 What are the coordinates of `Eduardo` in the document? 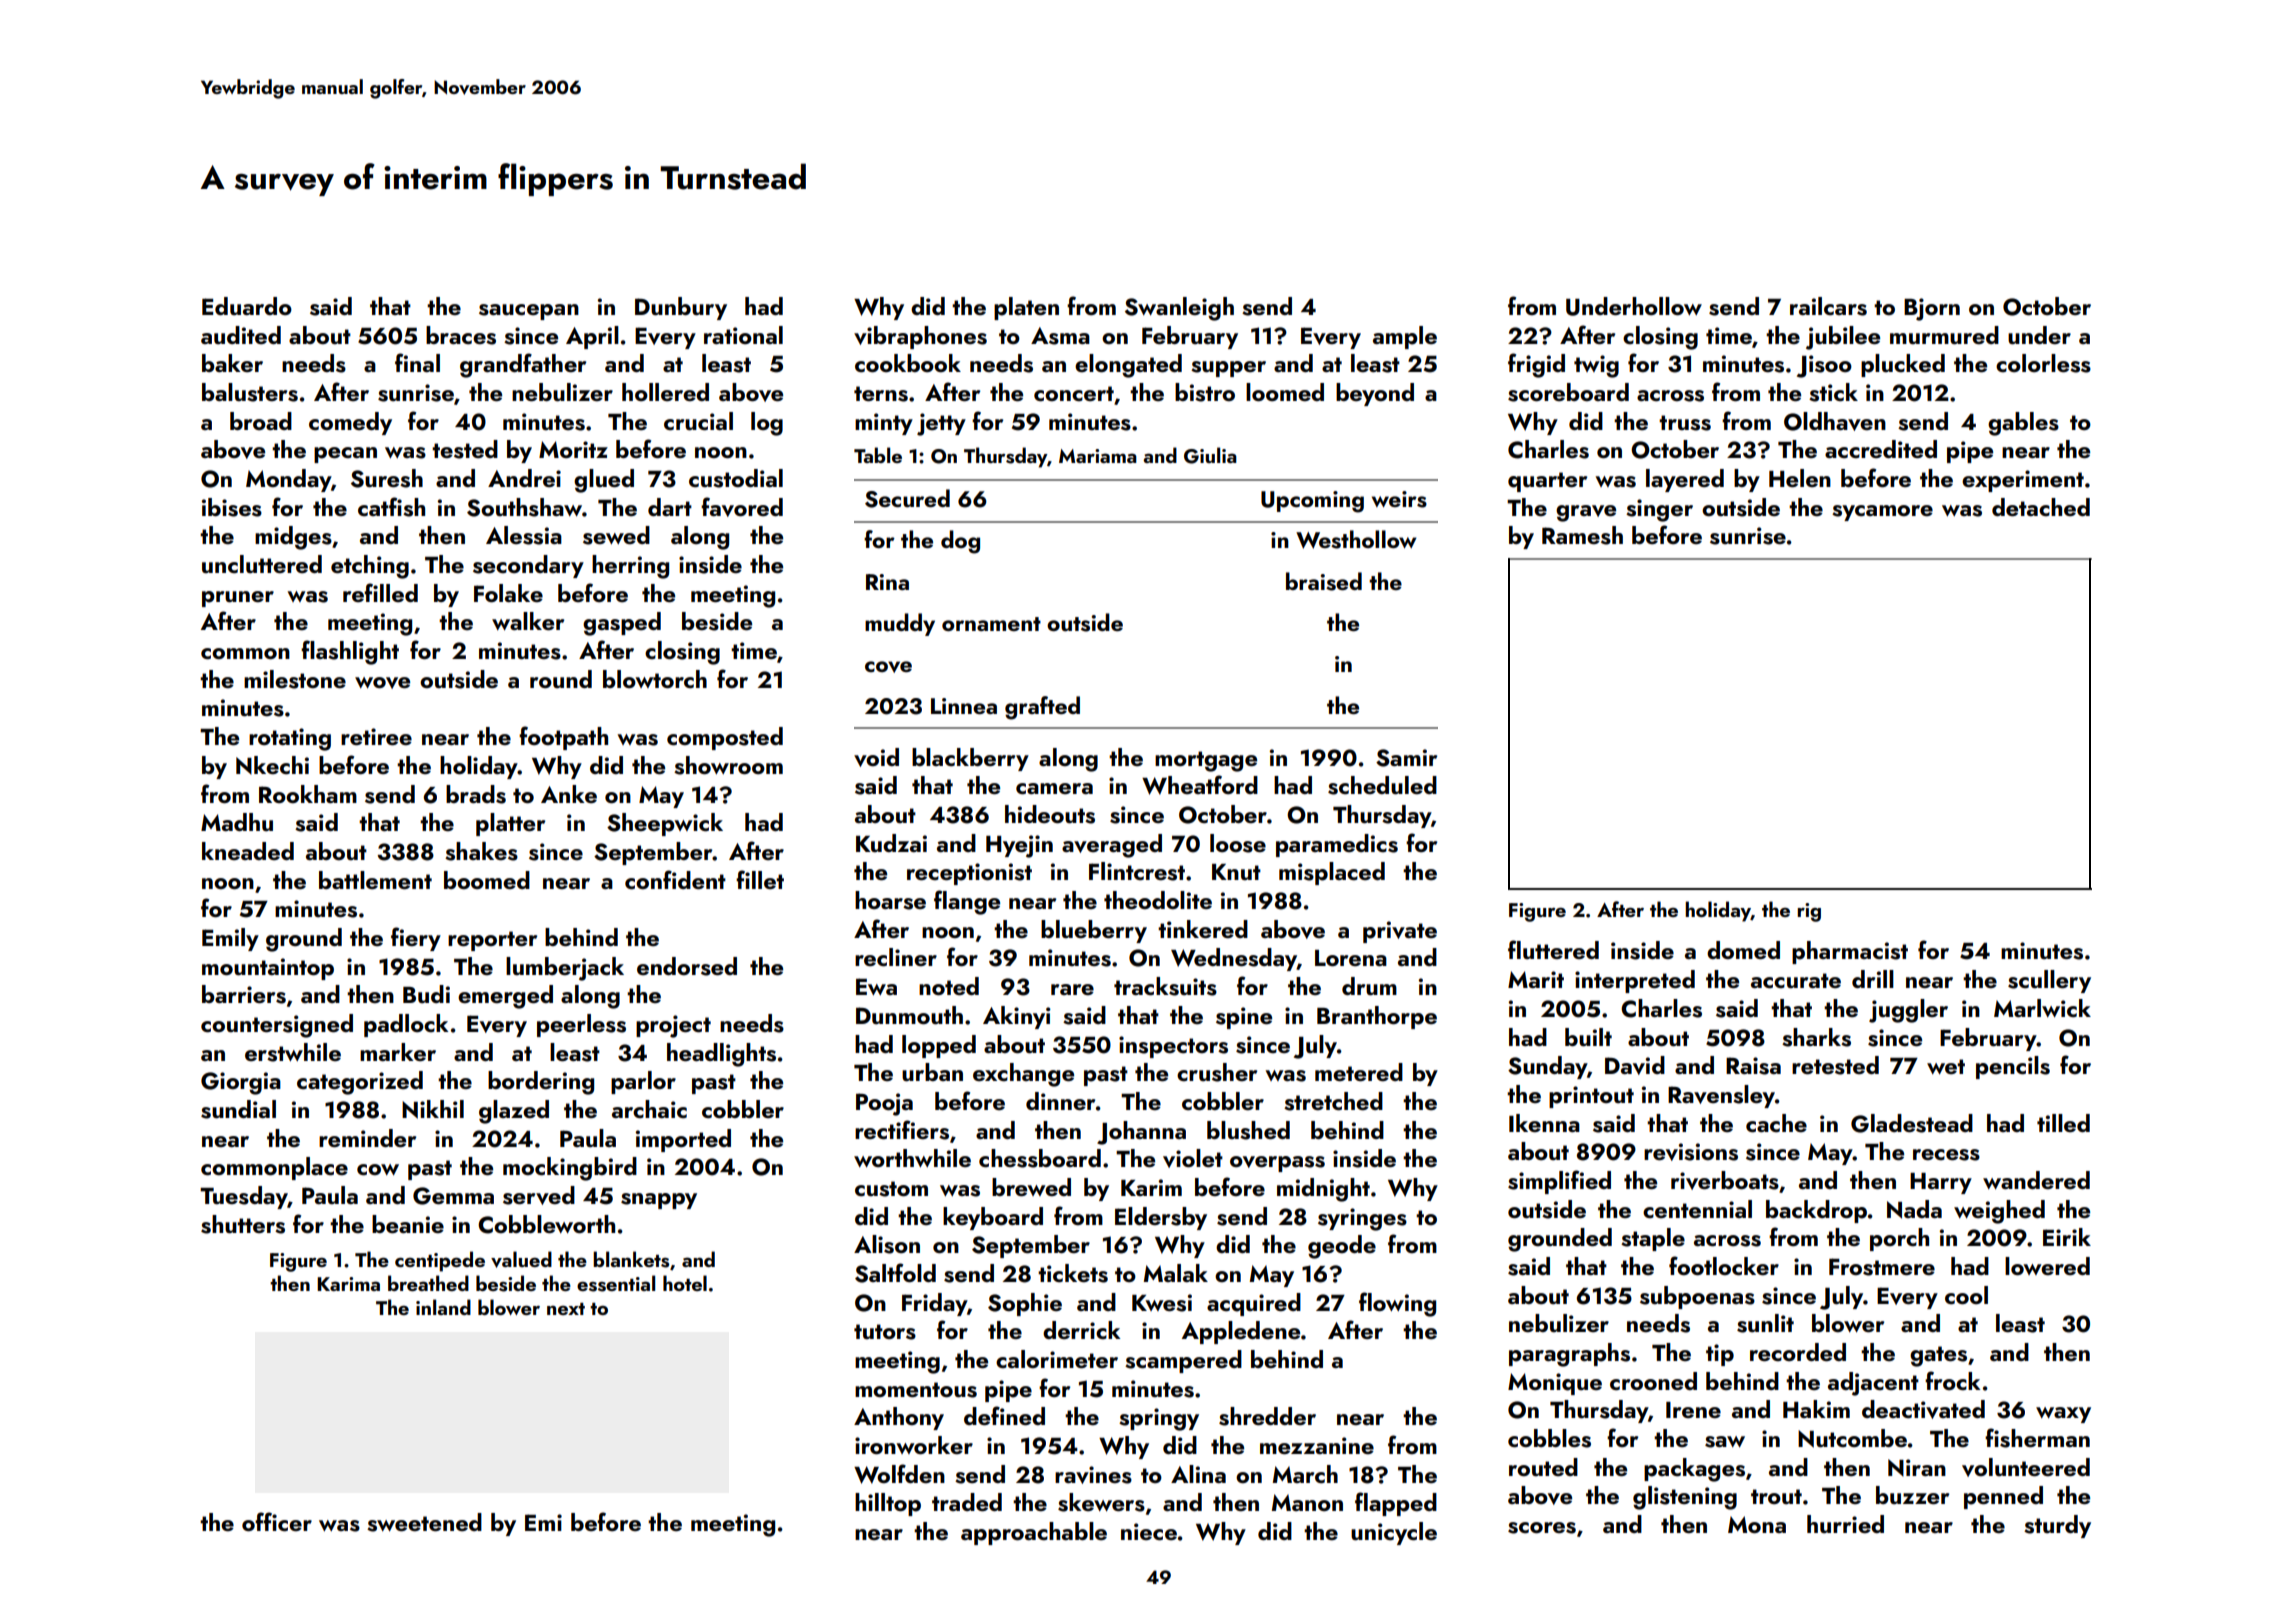 It's located at (247, 306).
